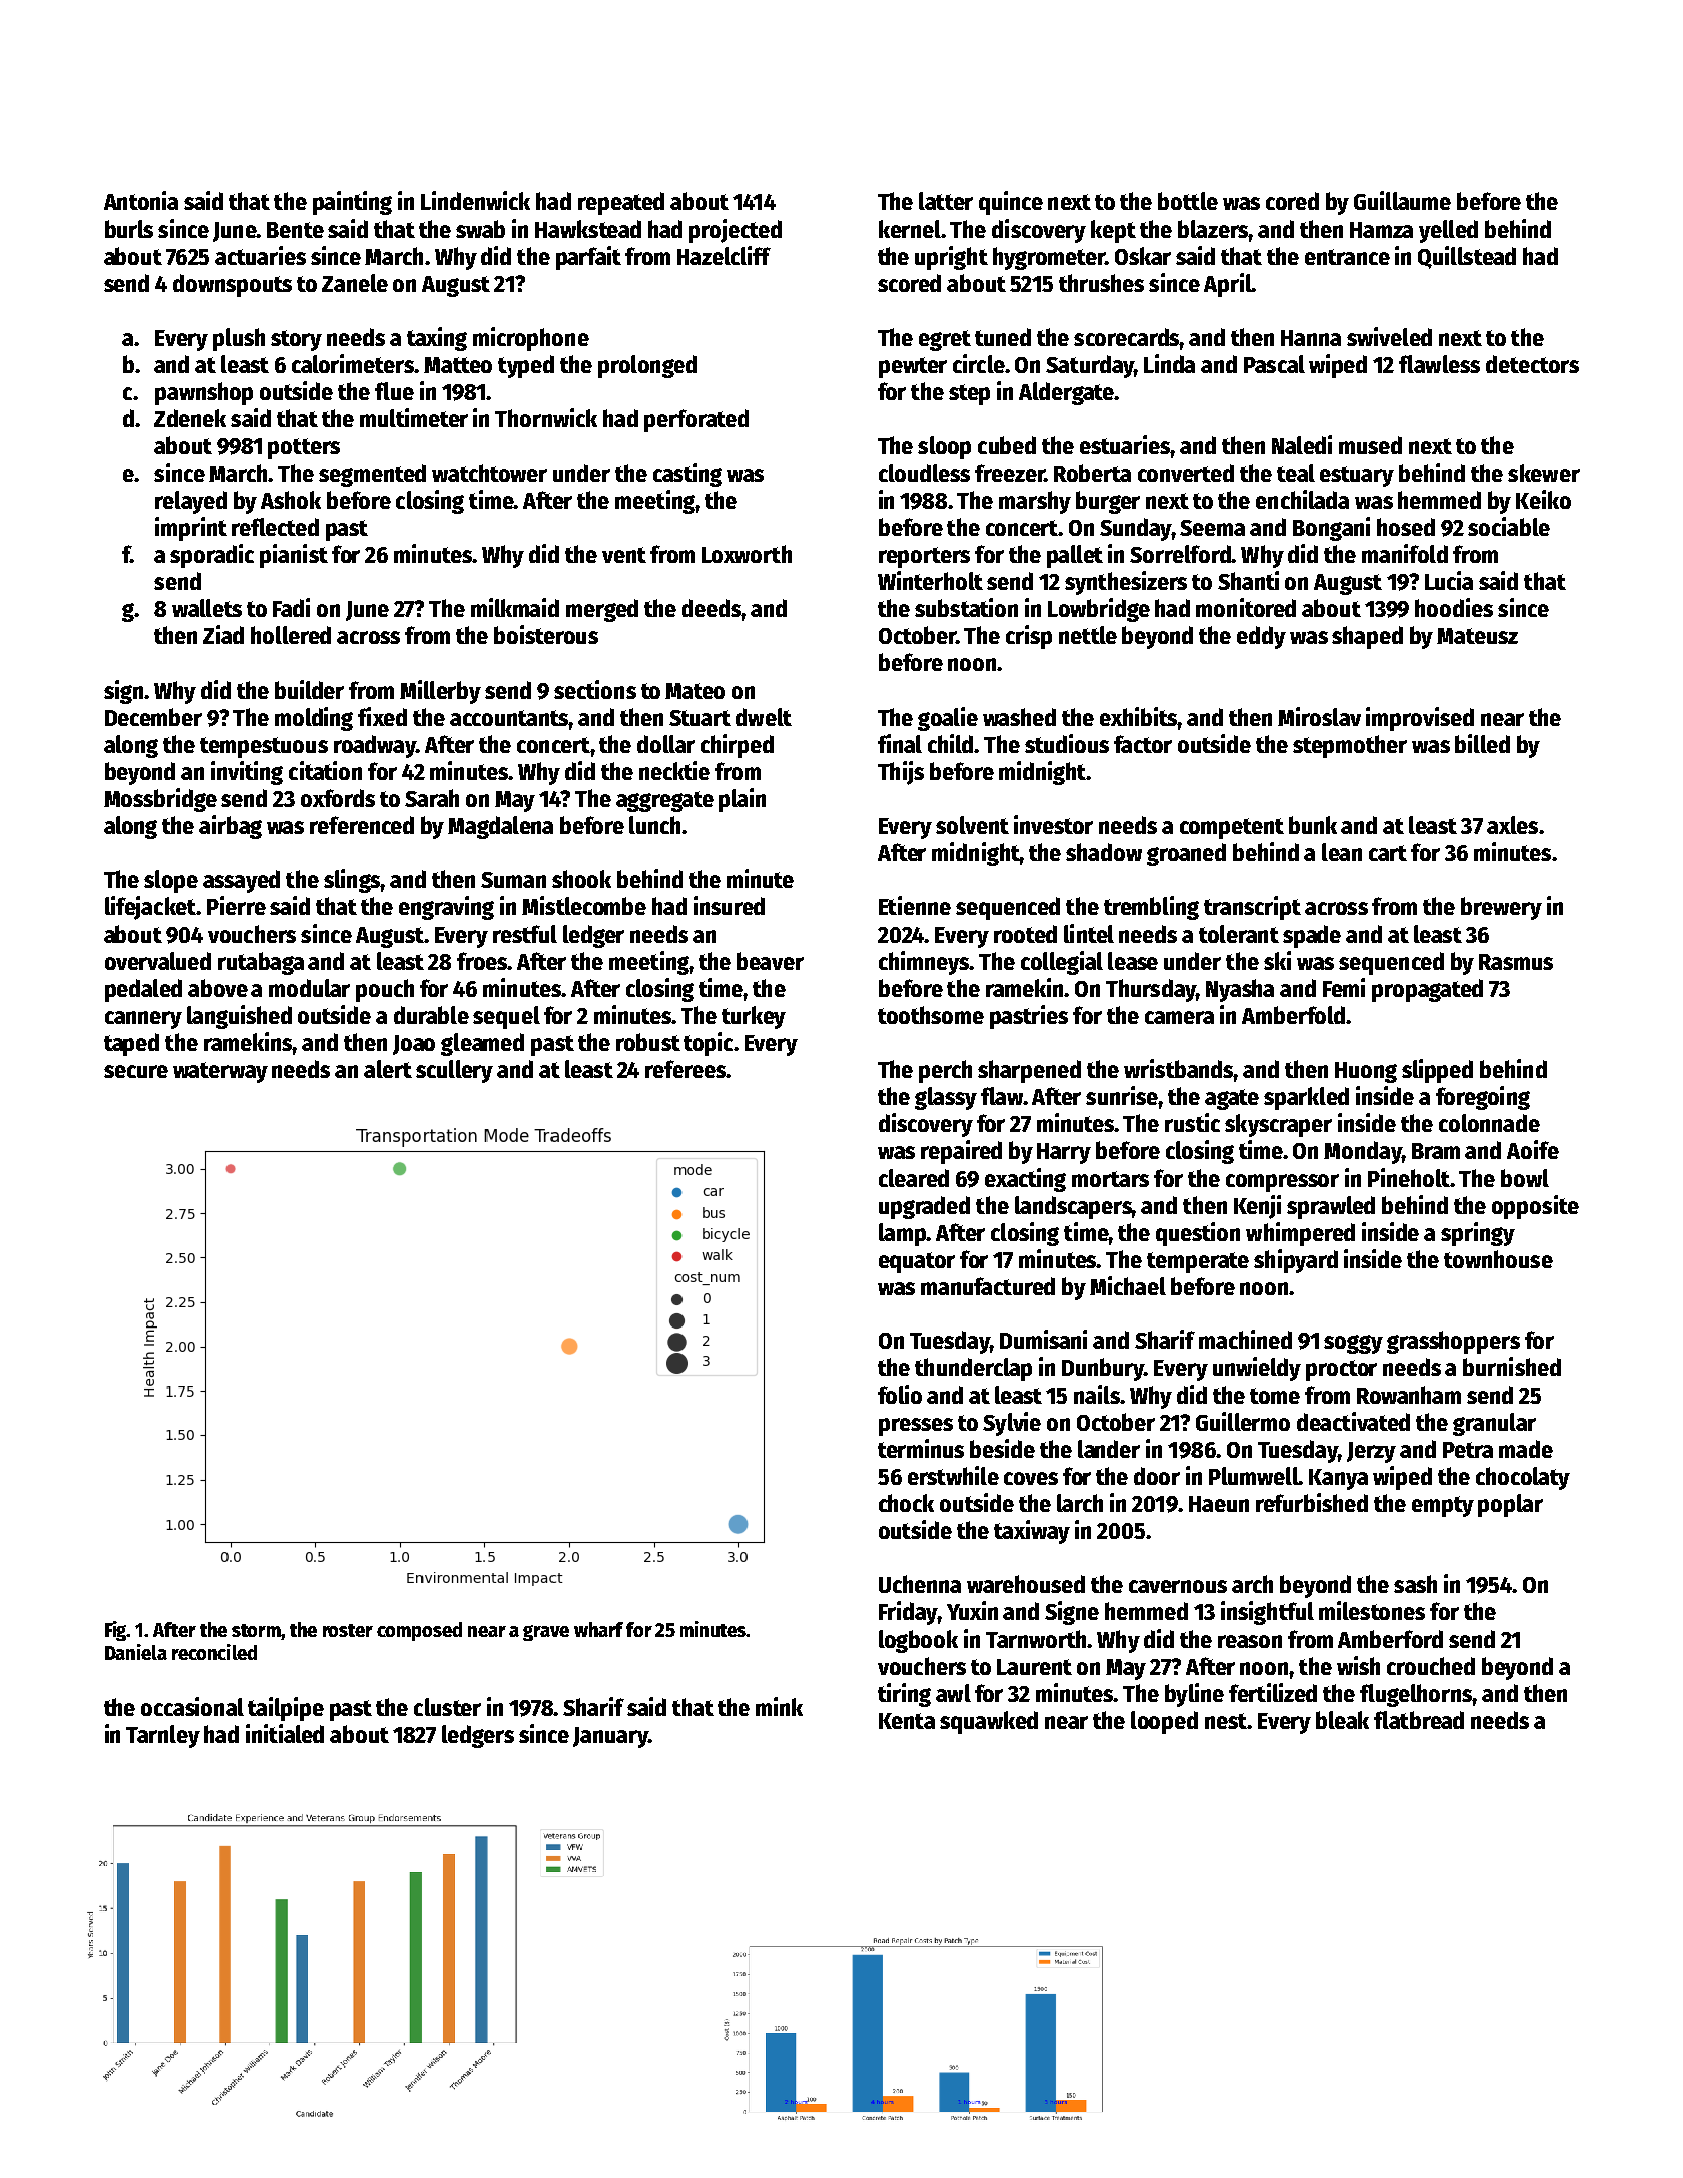 The height and width of the screenshot is (2178, 1683). I want to click on repeated, so click(621, 203).
